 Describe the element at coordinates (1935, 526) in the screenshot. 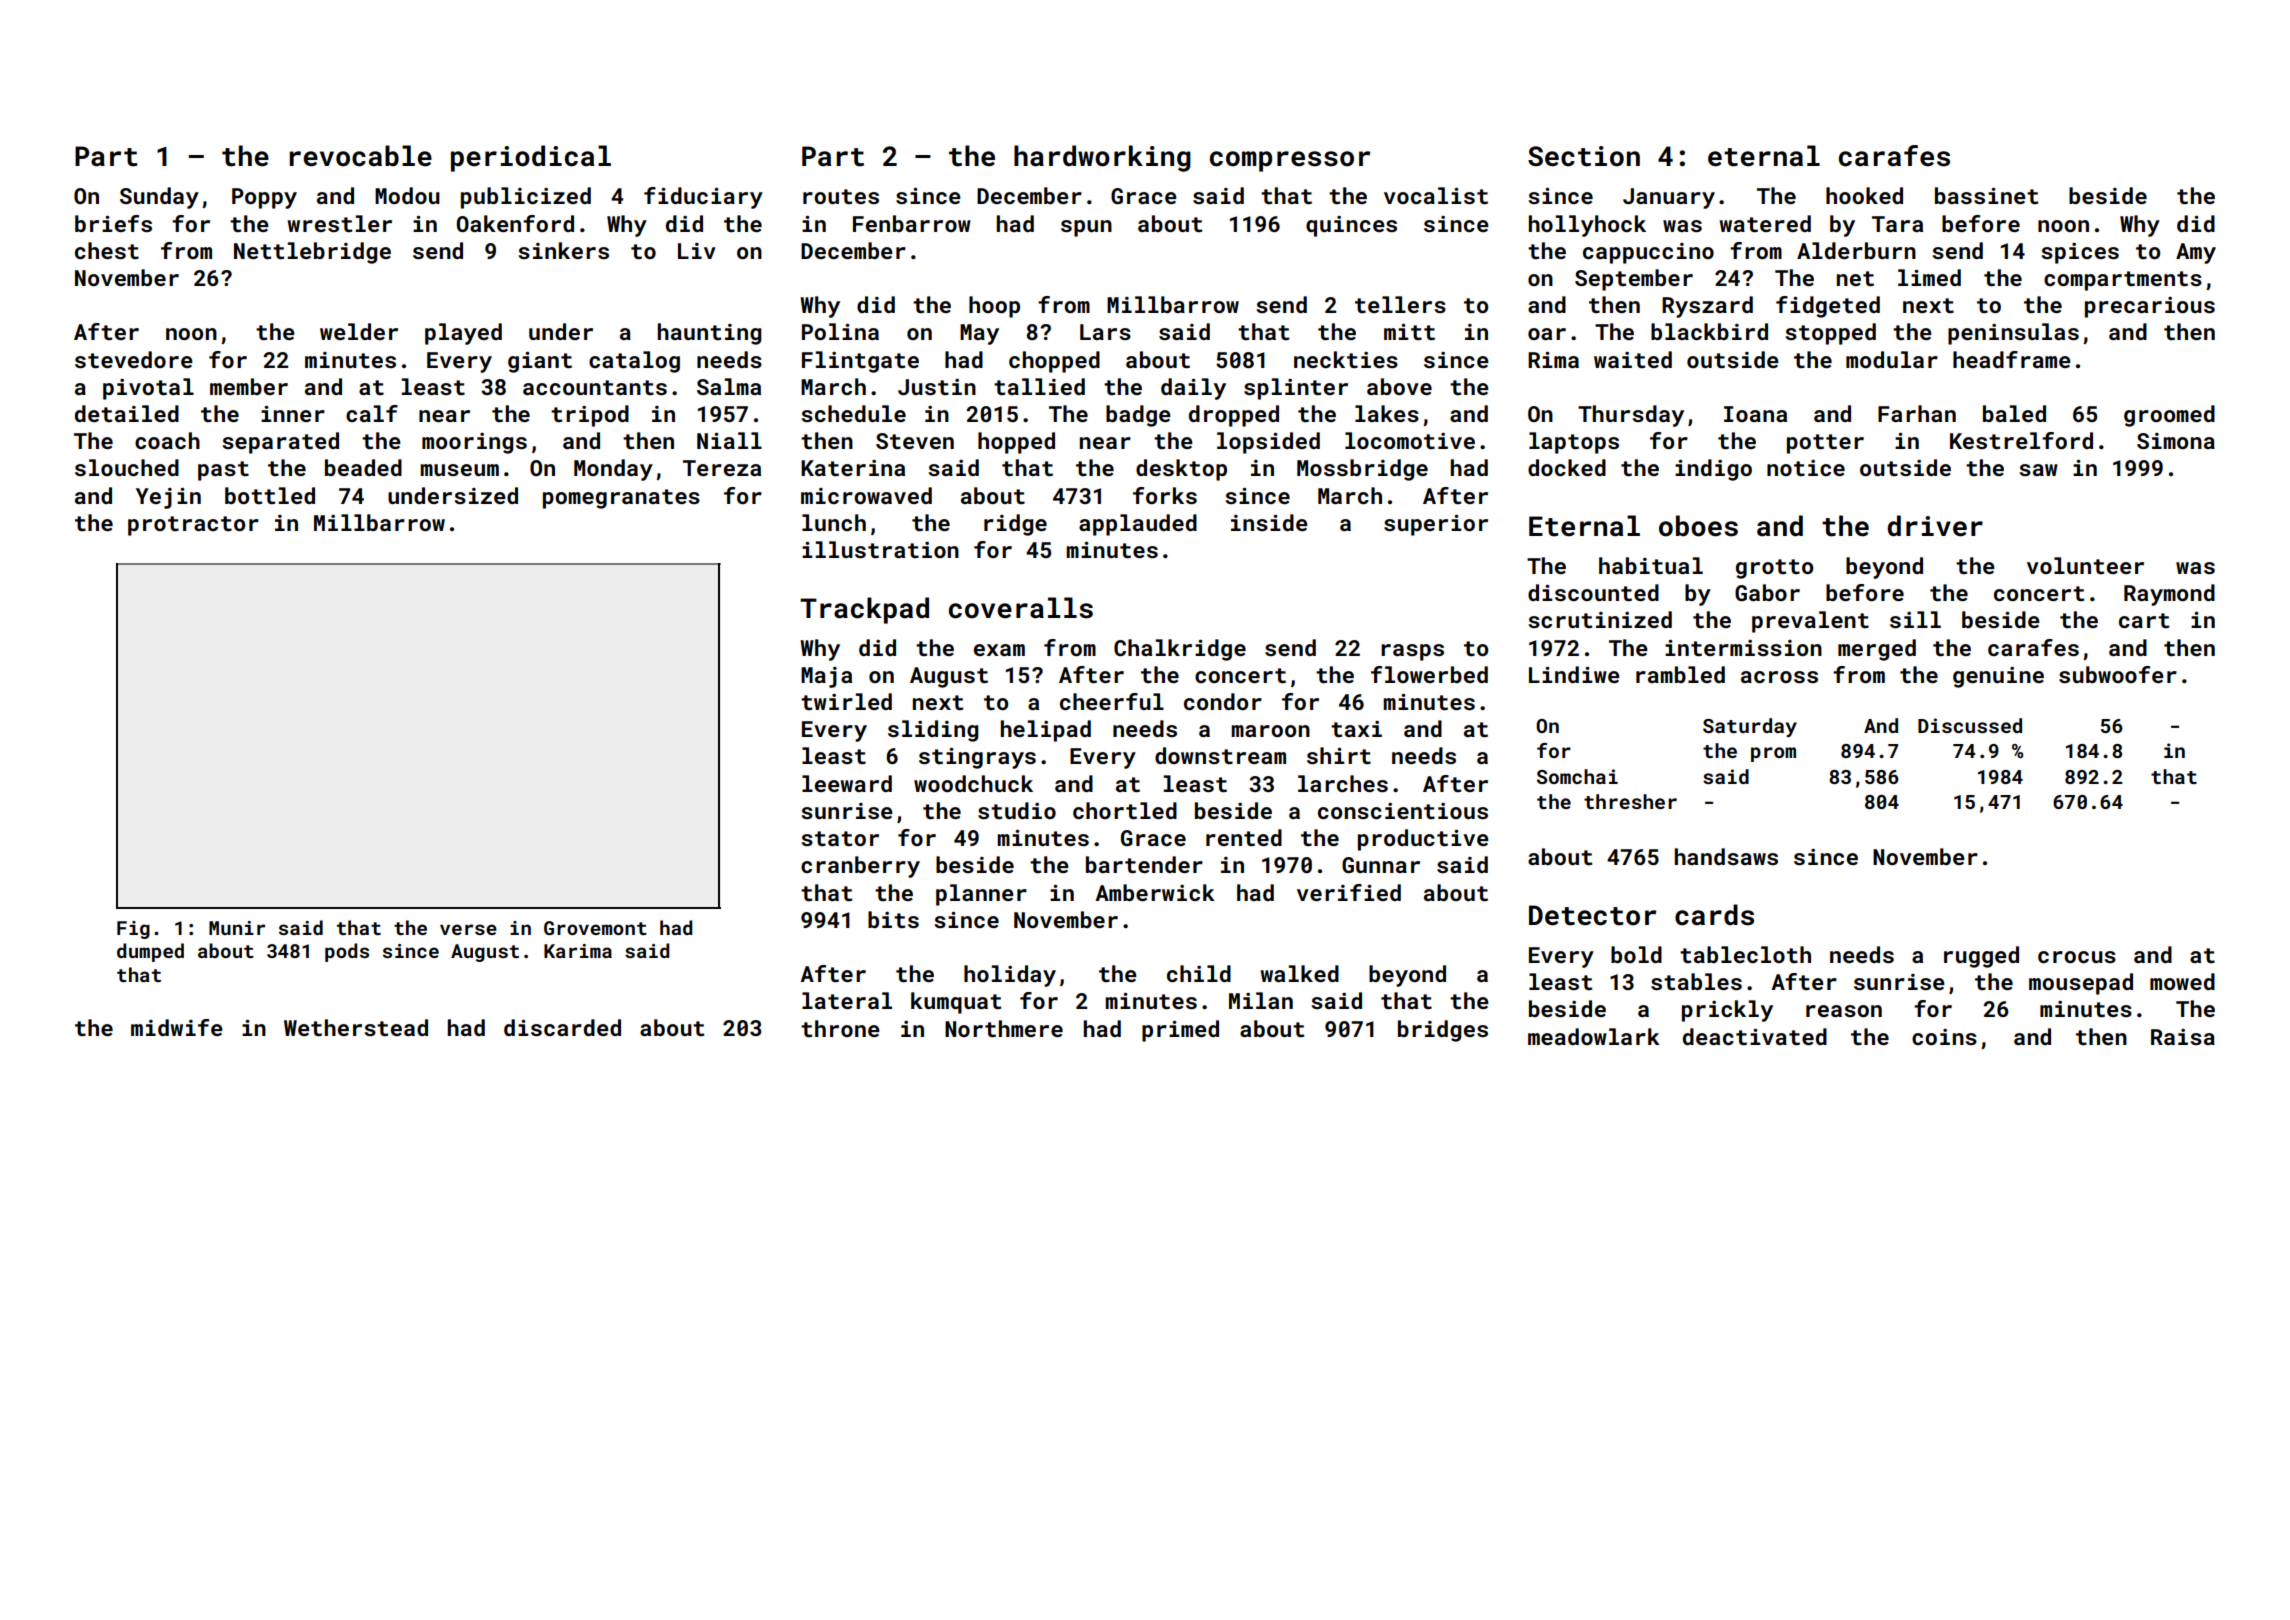

I see `driver` at that location.
